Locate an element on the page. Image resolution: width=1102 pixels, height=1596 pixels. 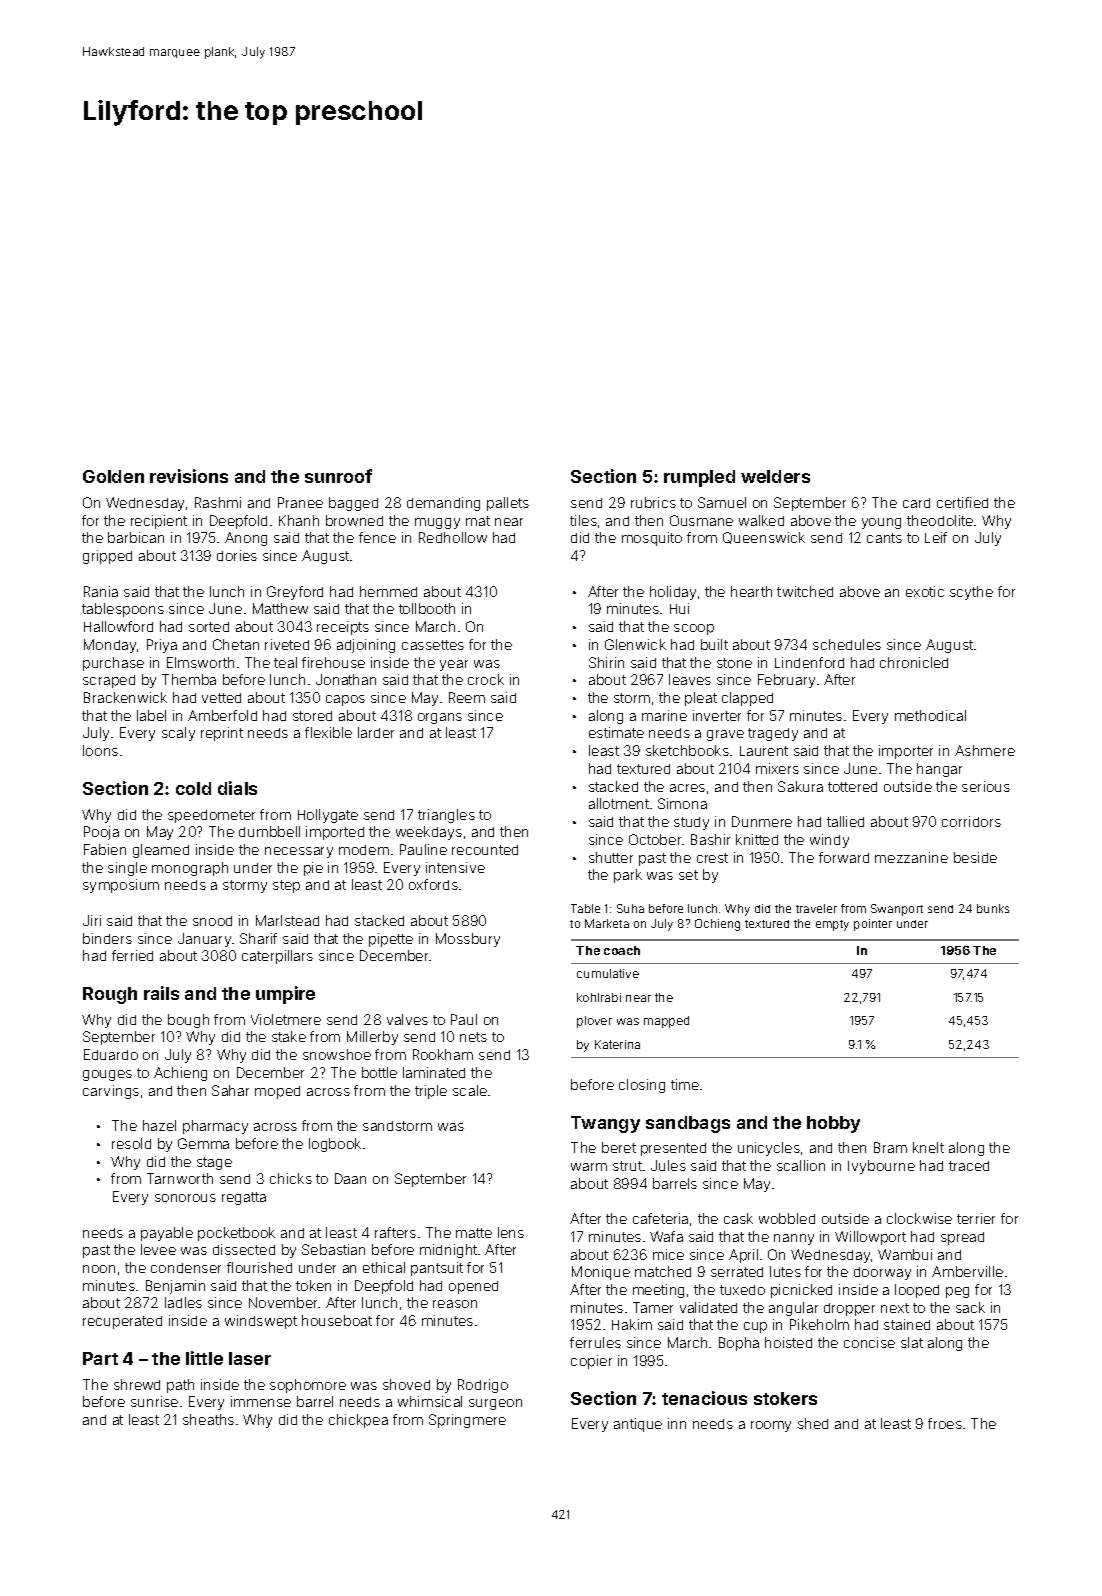
rumpled is located at coordinates (699, 478).
